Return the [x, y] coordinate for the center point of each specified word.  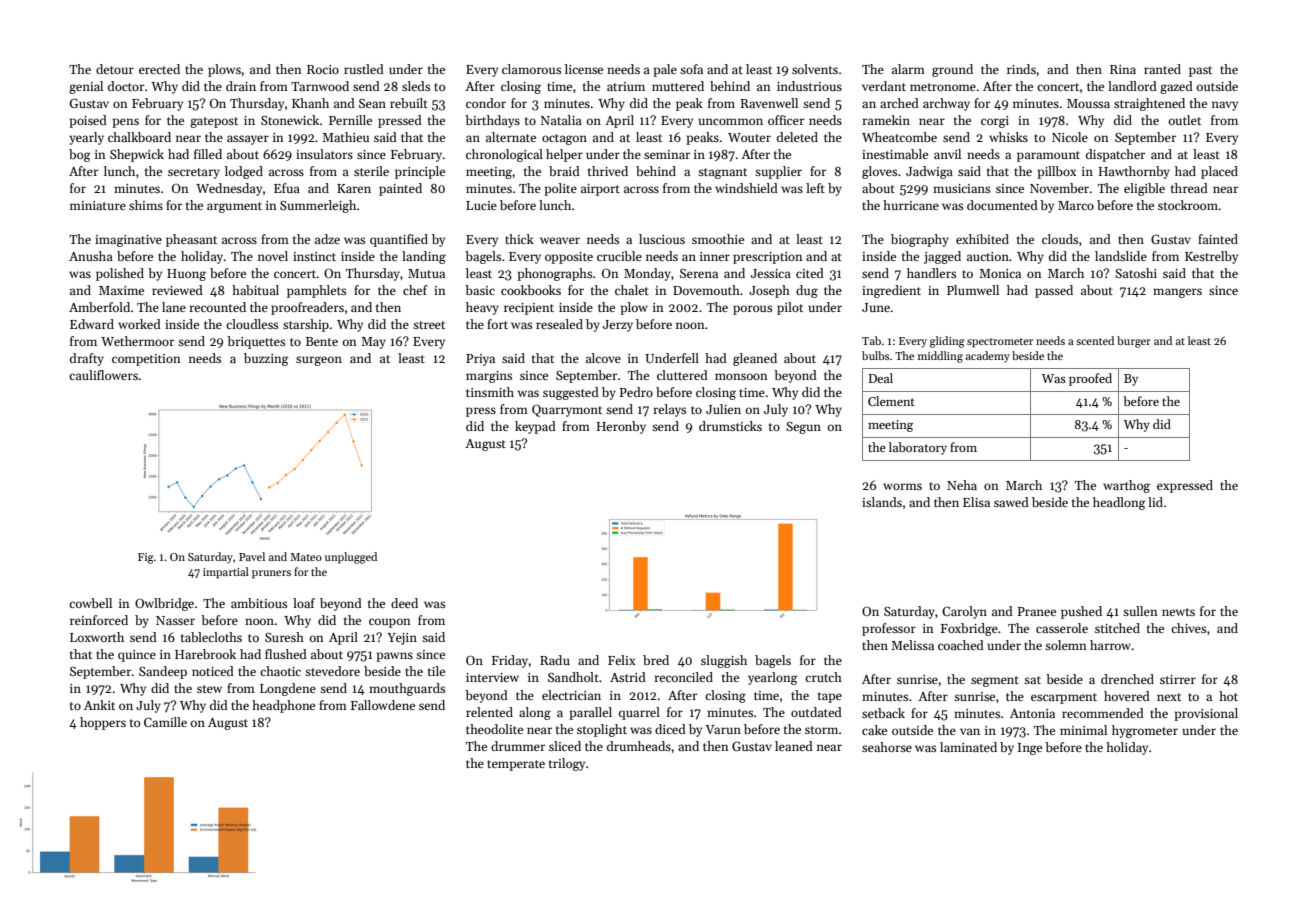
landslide [1121, 256]
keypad [535, 427]
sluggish [724, 661]
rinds [1021, 69]
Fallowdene [383, 705]
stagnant [722, 173]
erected [159, 69]
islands [882, 502]
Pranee [1037, 611]
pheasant [191, 240]
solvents [815, 69]
